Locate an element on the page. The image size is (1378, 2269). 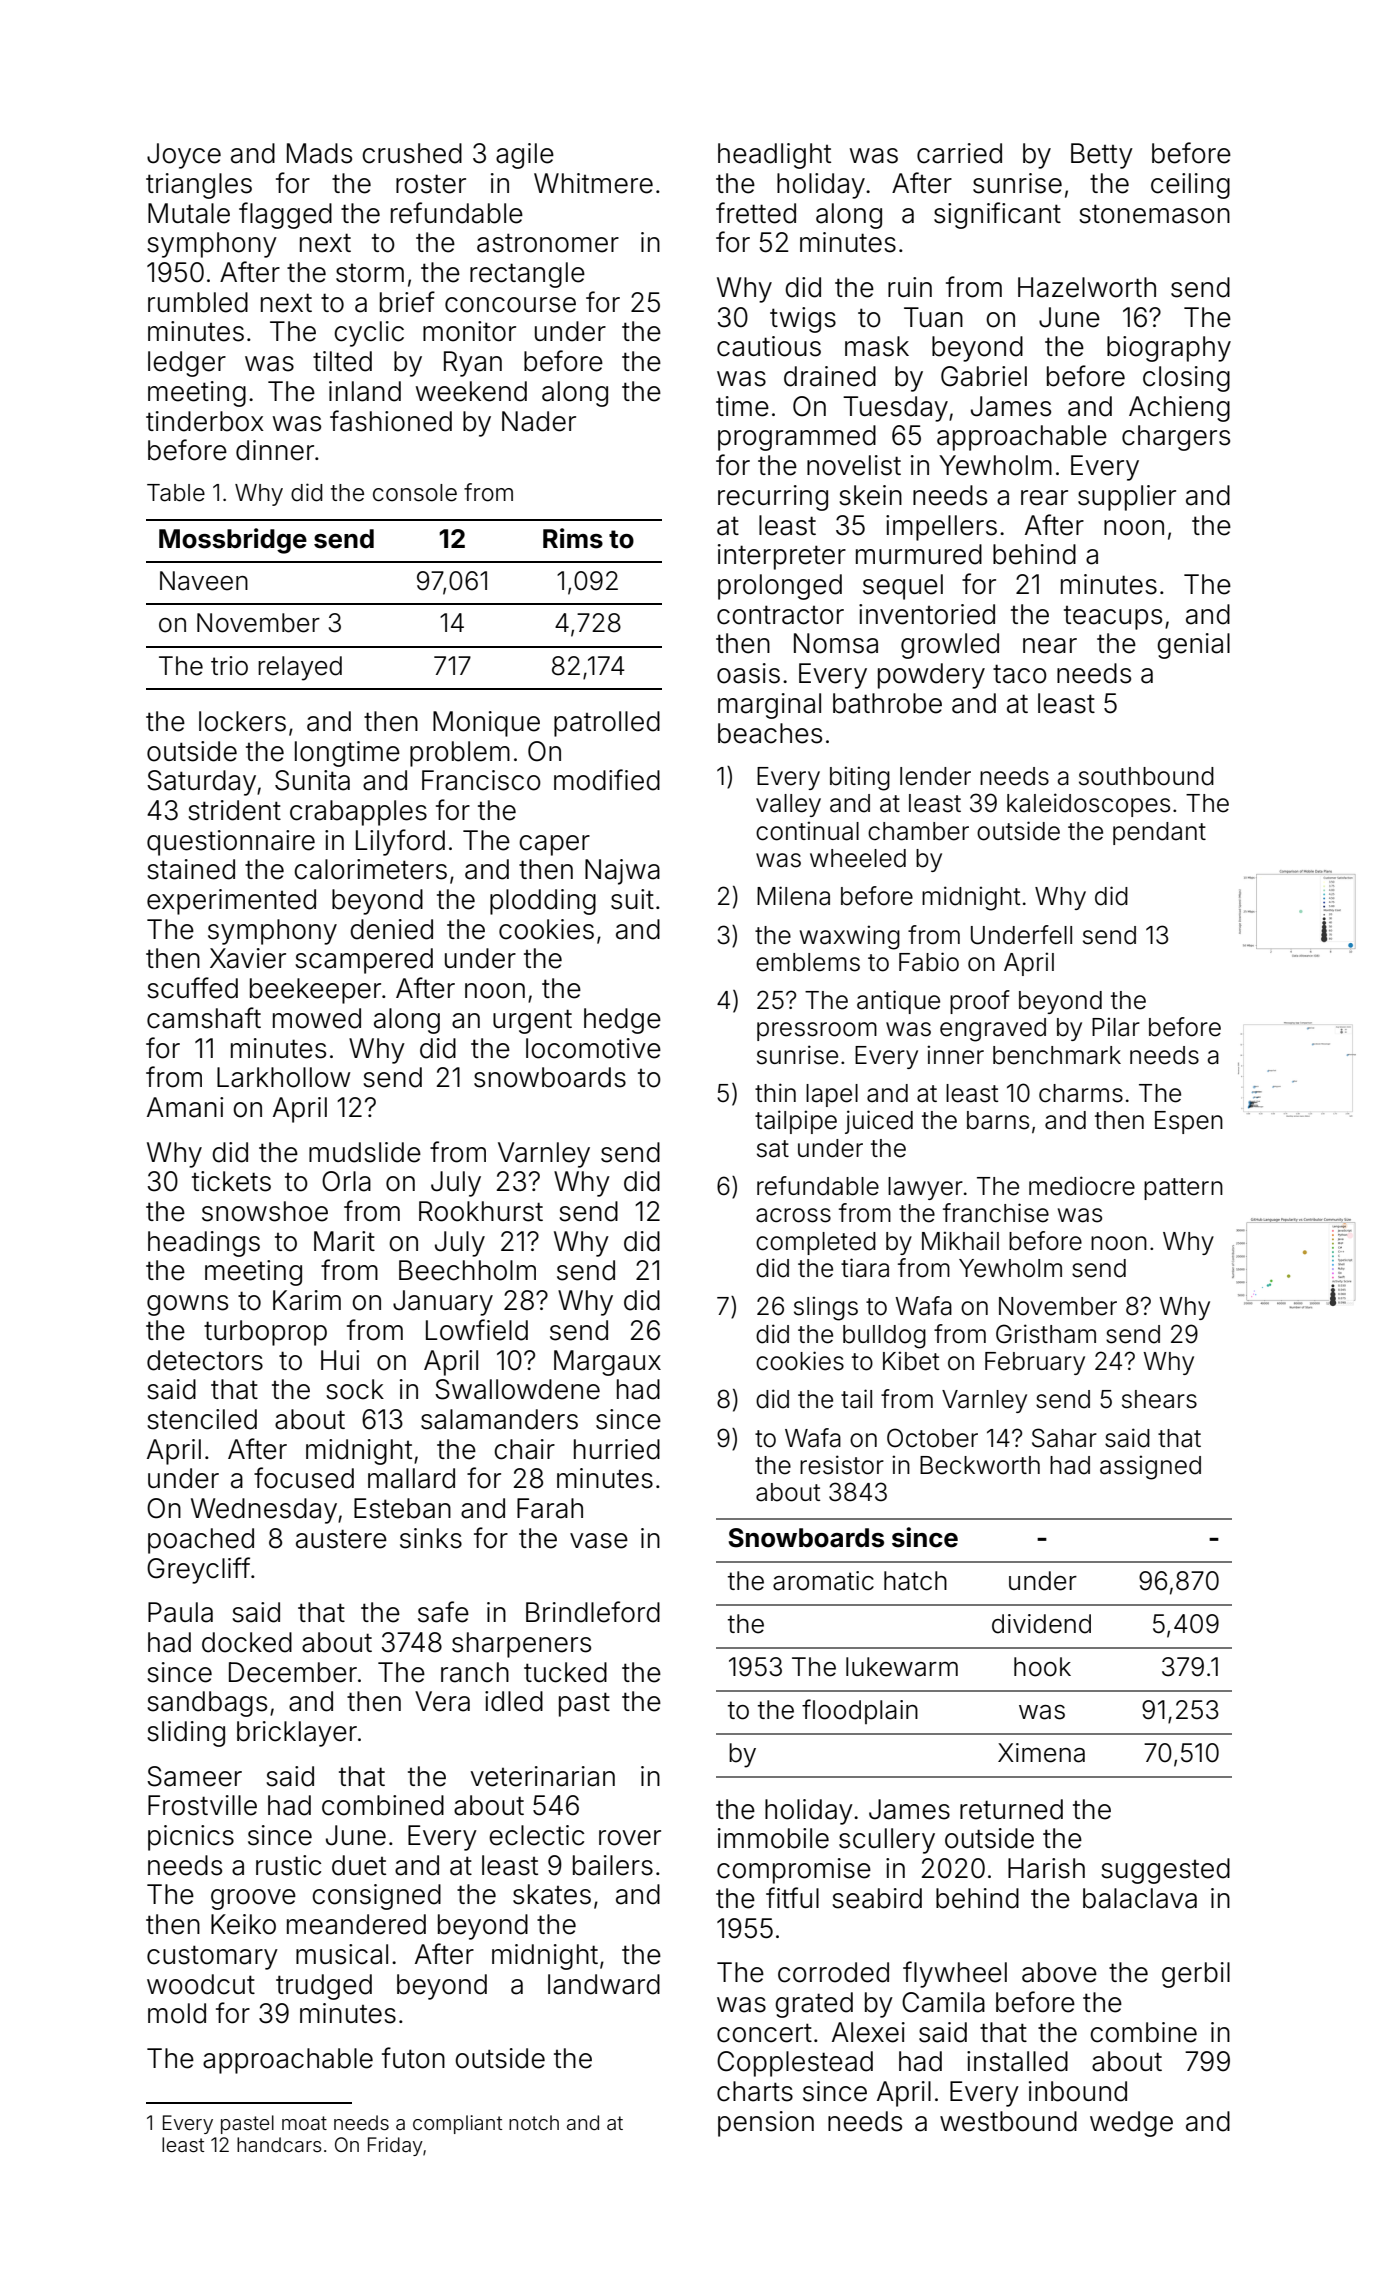
grated is located at coordinates (814, 2005).
